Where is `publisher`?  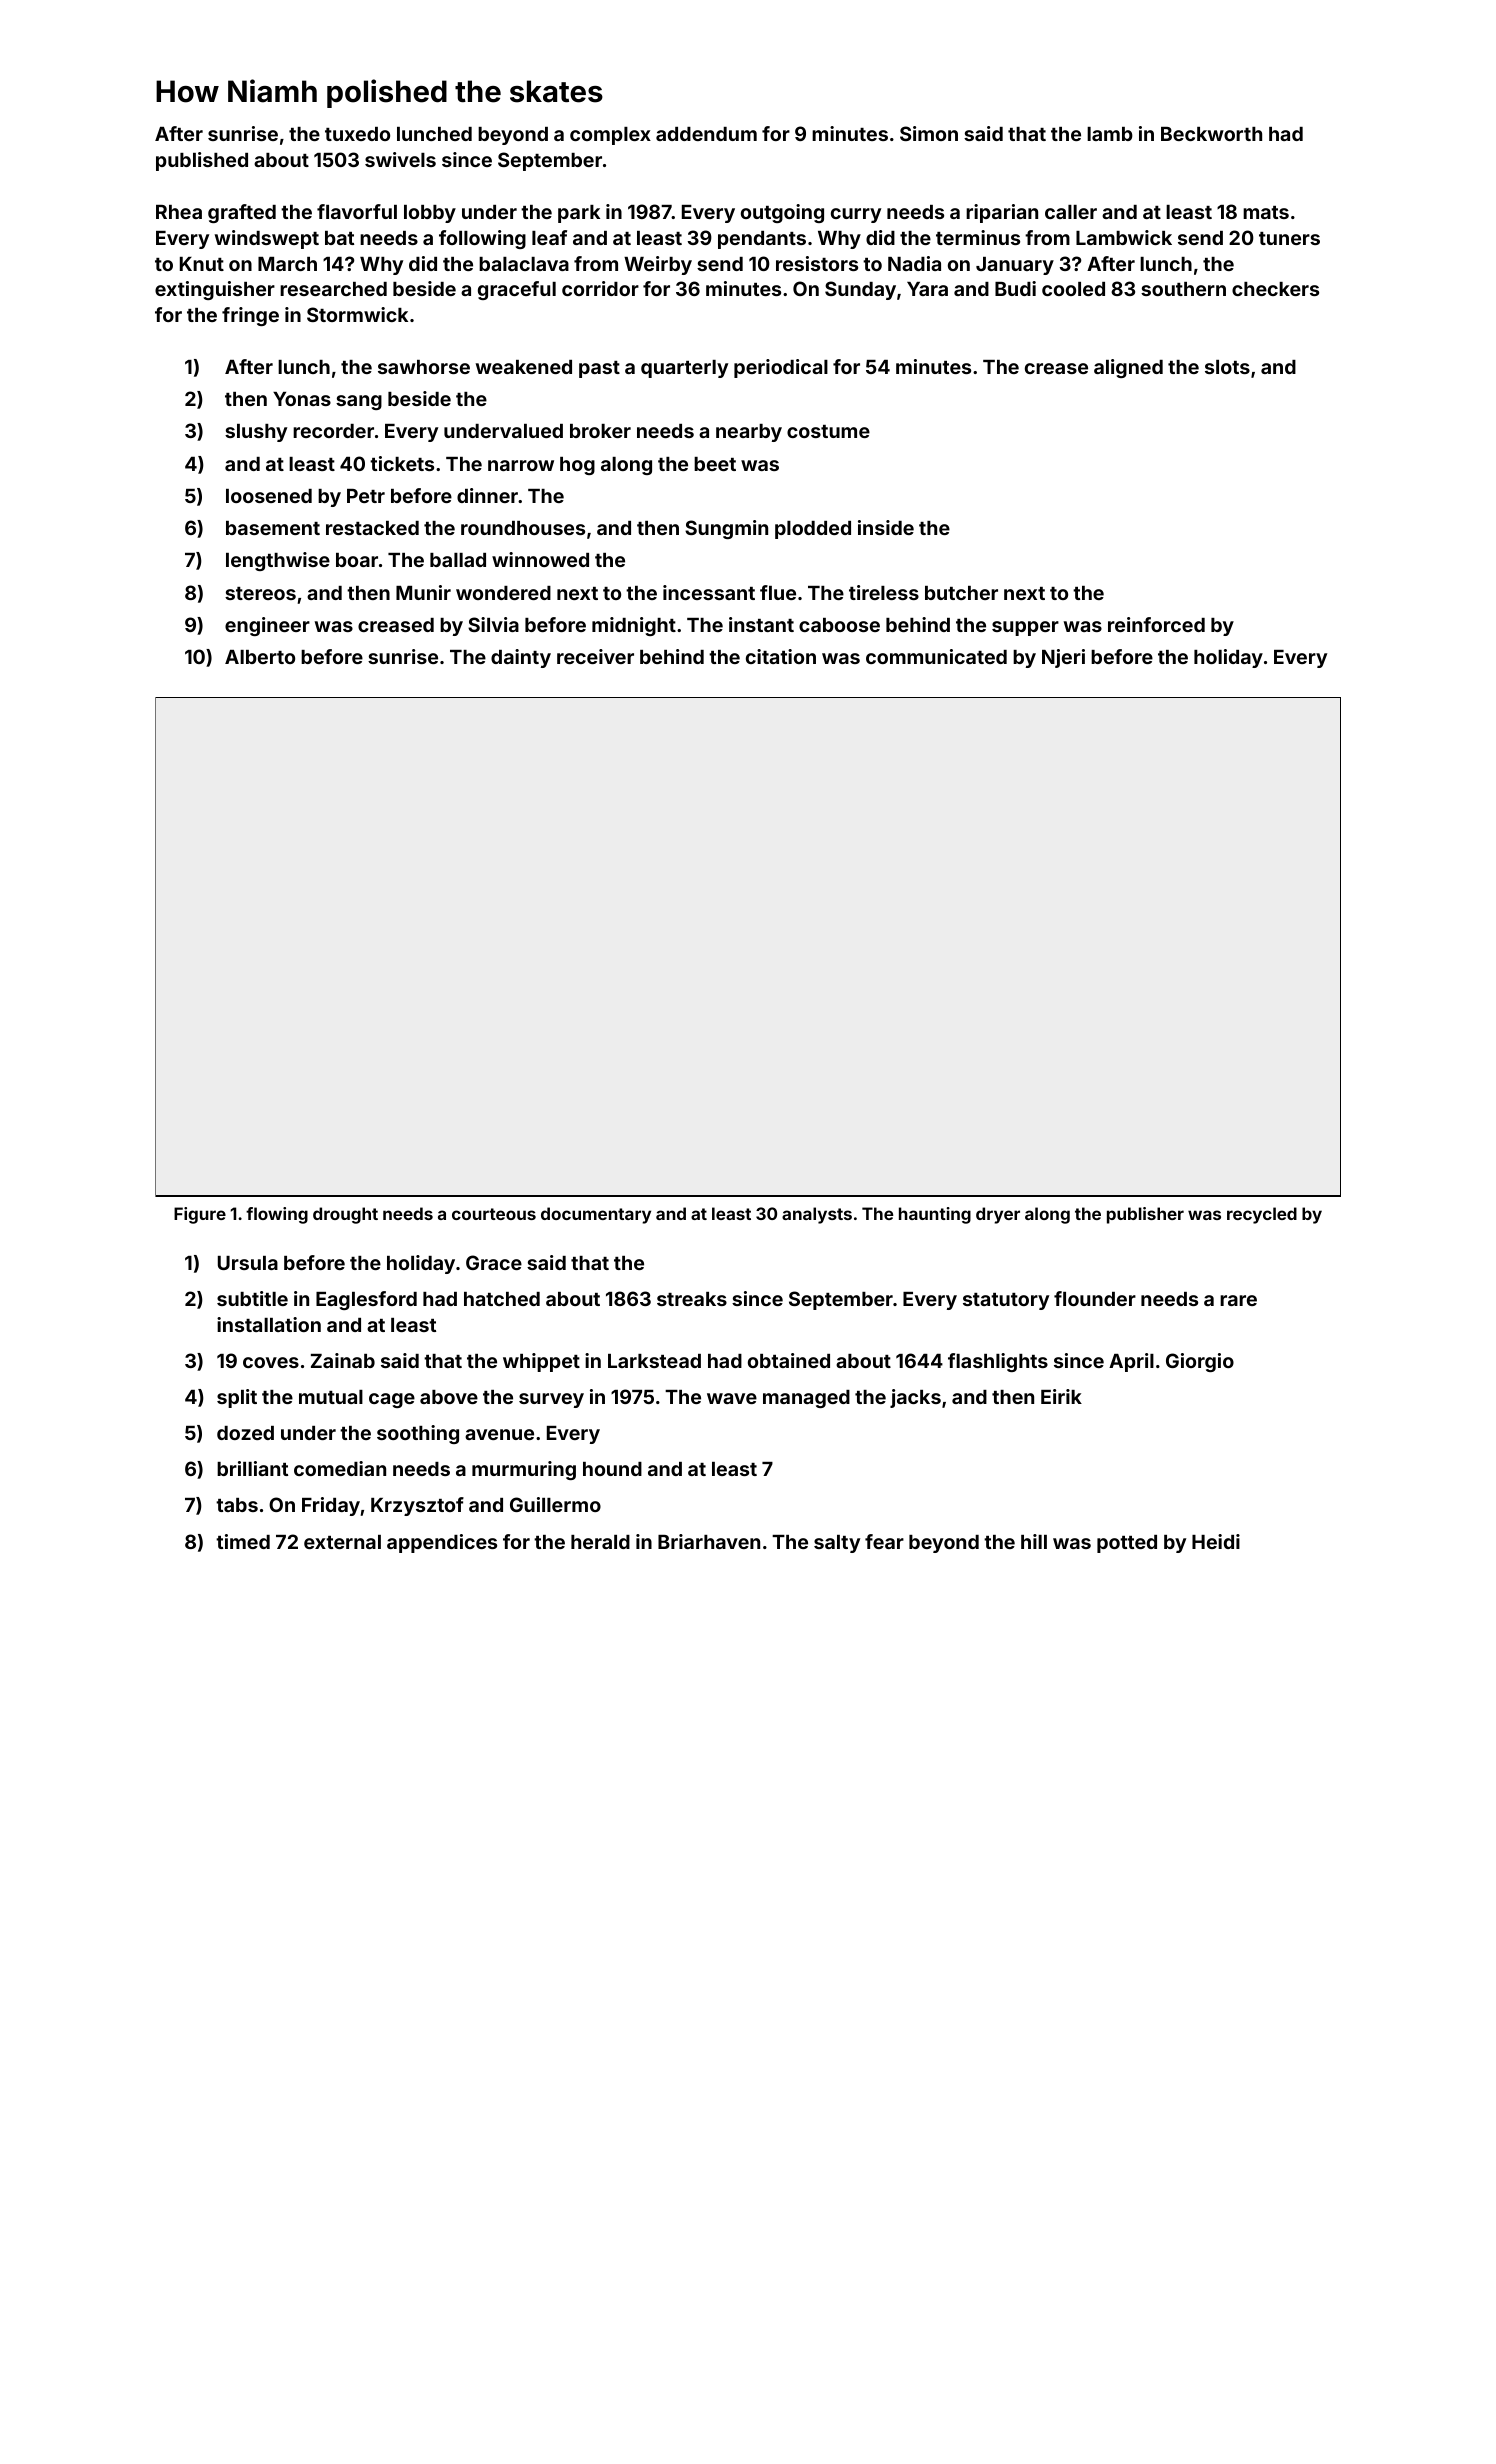 publisher is located at coordinates (1145, 1215).
